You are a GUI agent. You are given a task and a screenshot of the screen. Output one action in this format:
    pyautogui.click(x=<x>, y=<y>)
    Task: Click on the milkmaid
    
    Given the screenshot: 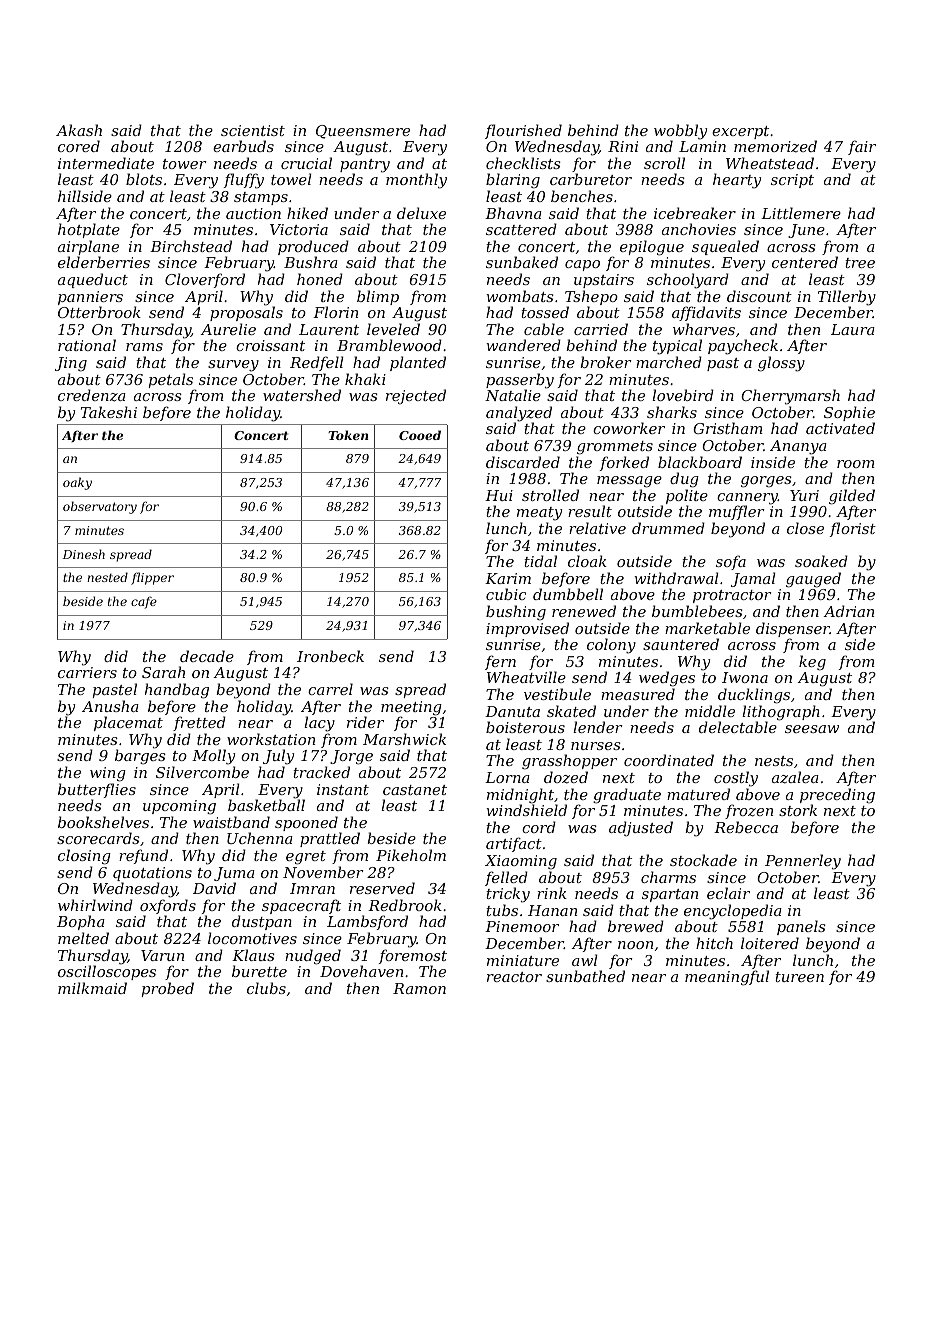 What is the action you would take?
    pyautogui.click(x=92, y=988)
